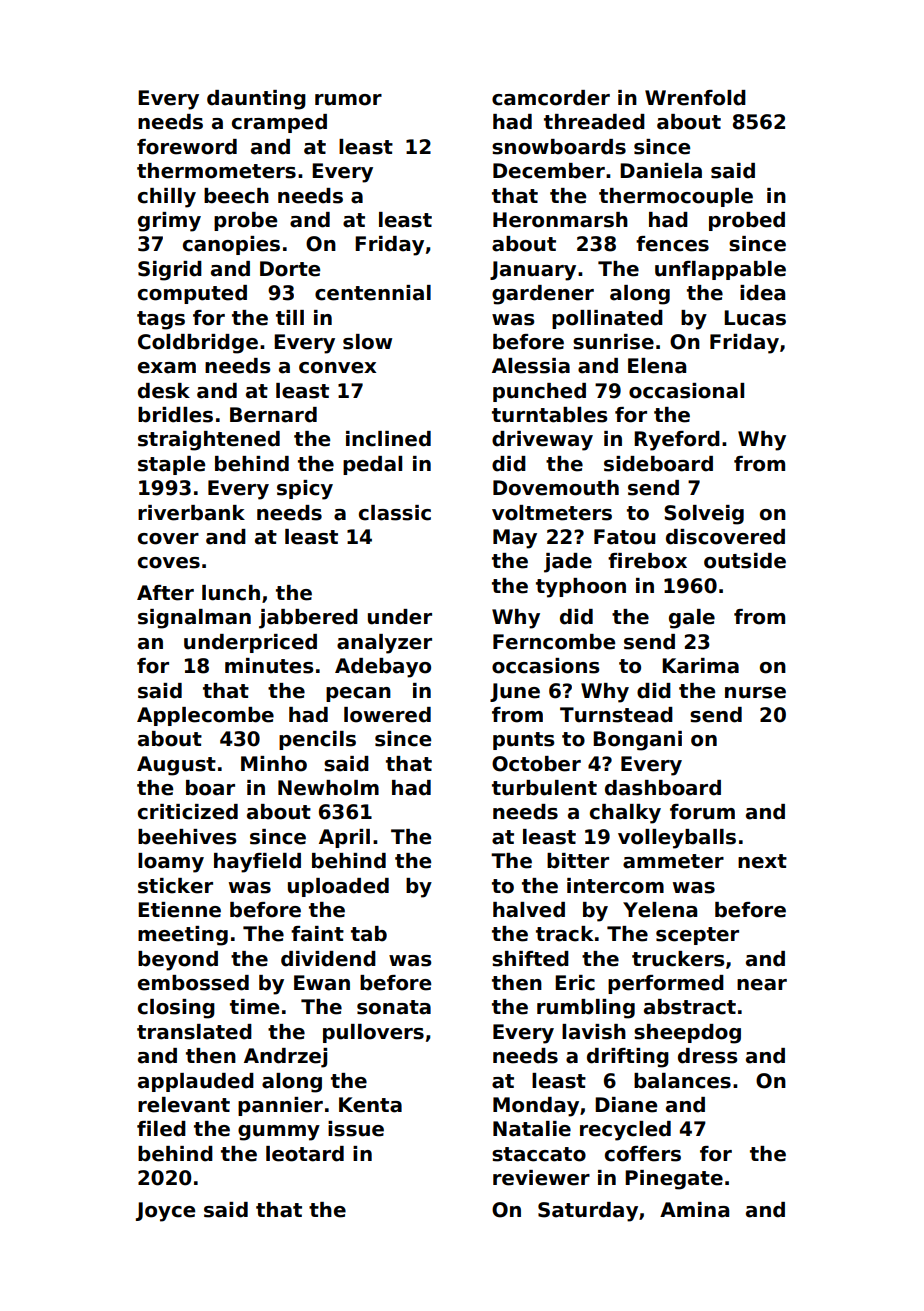 The height and width of the document is (1311, 924). I want to click on relevant, so click(184, 1105).
